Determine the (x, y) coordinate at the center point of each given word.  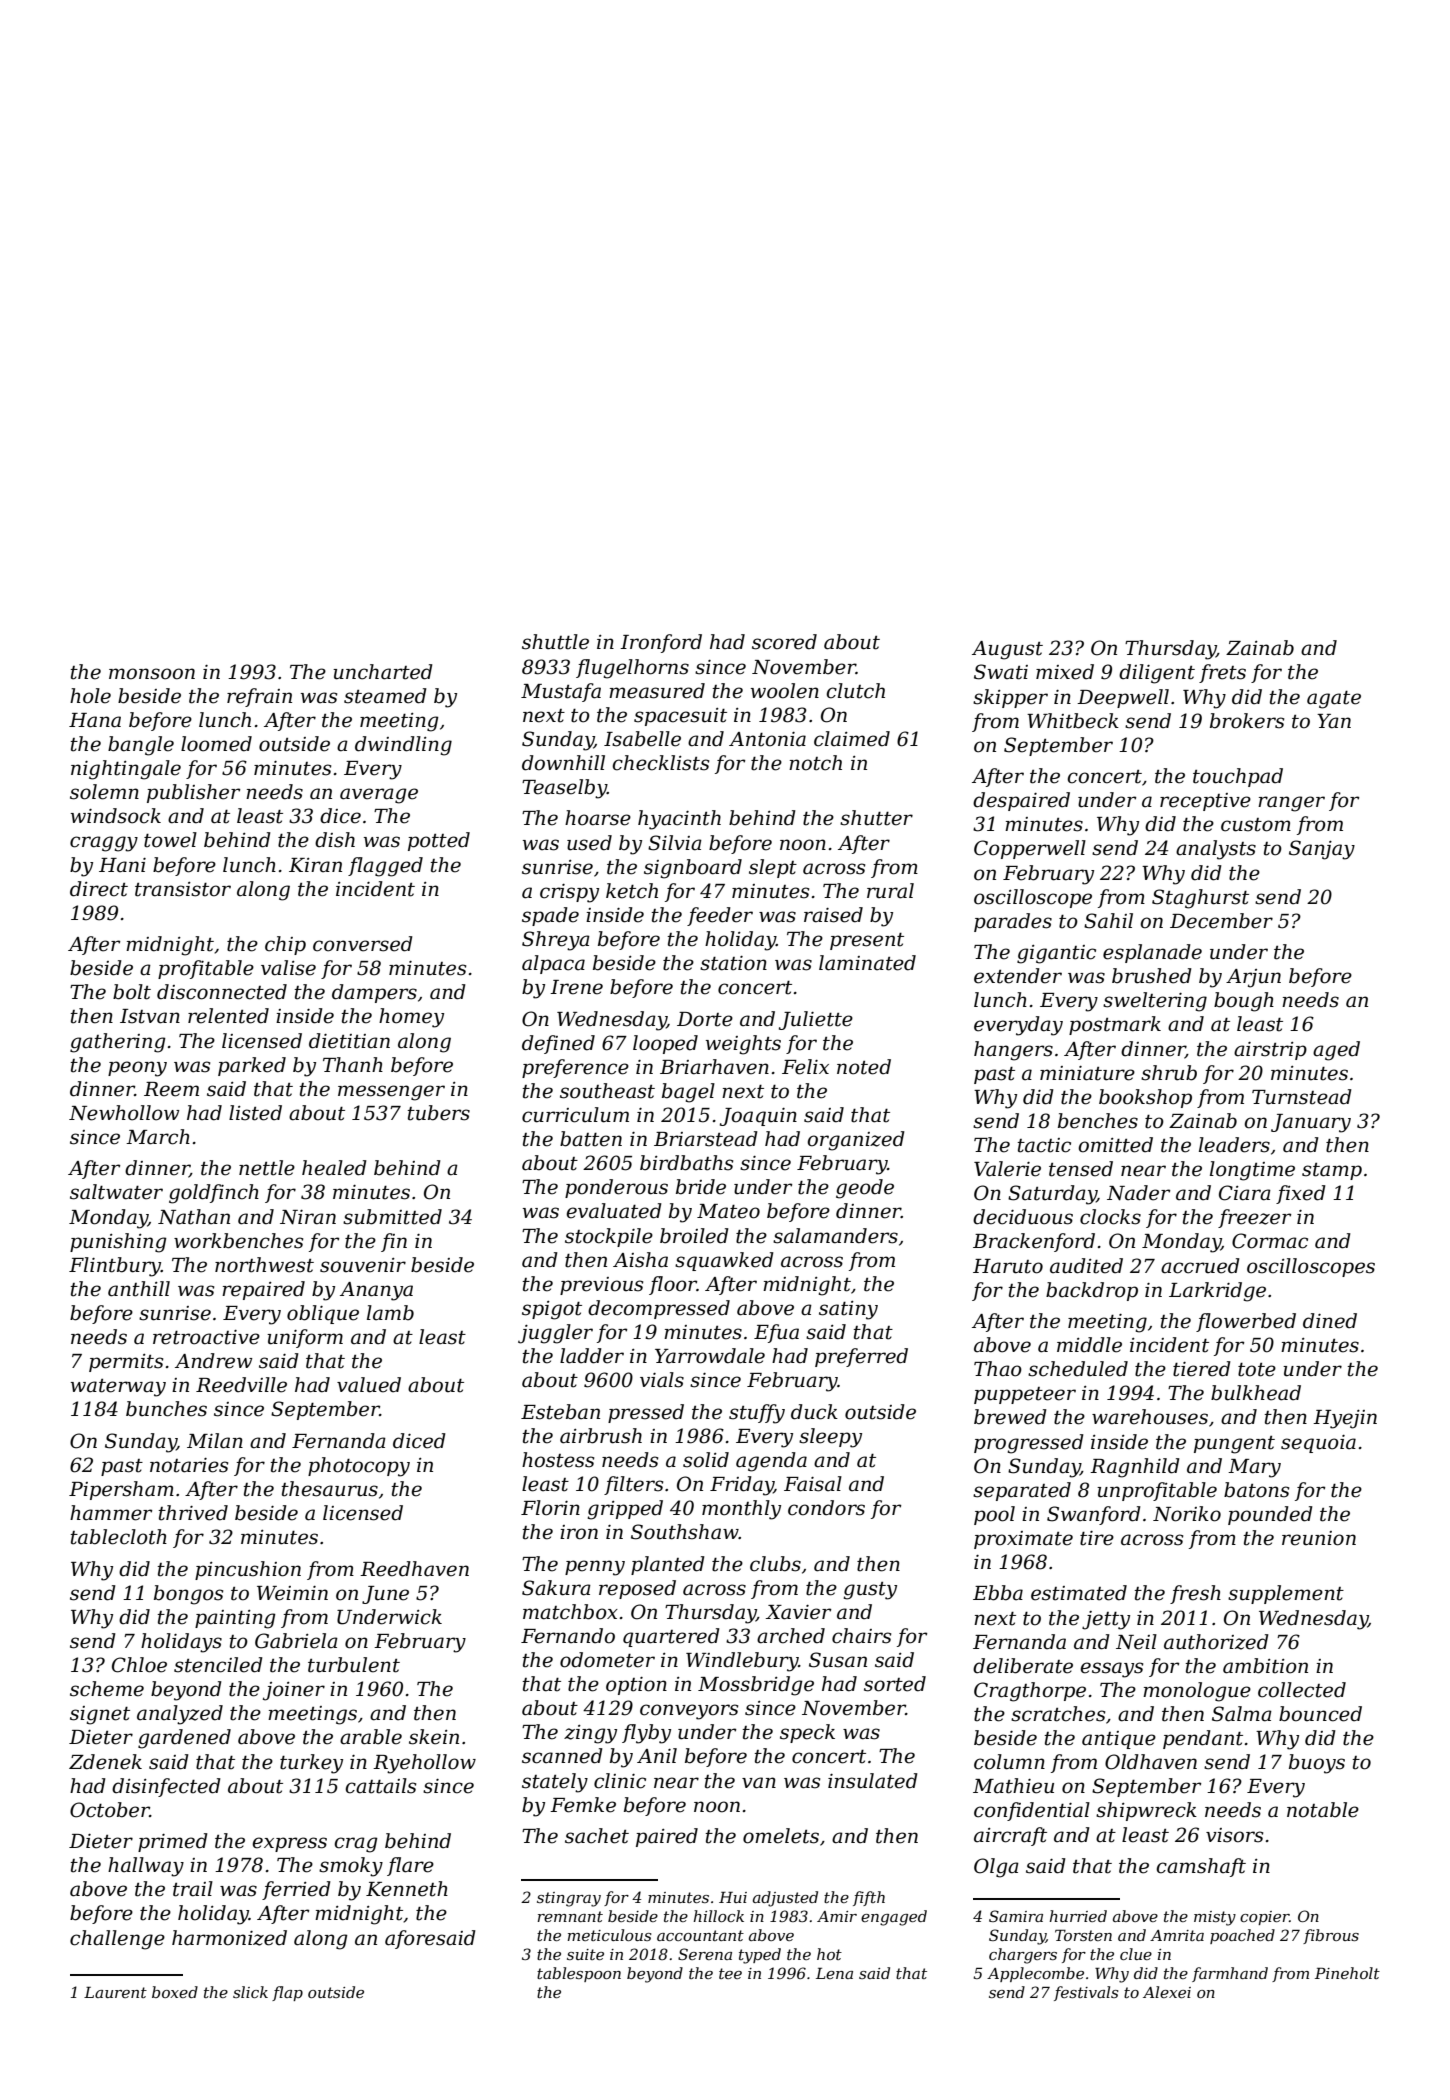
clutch (855, 691)
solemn (104, 792)
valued (369, 1385)
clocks (1110, 1217)
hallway (146, 1867)
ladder (592, 1356)
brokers (1247, 721)
